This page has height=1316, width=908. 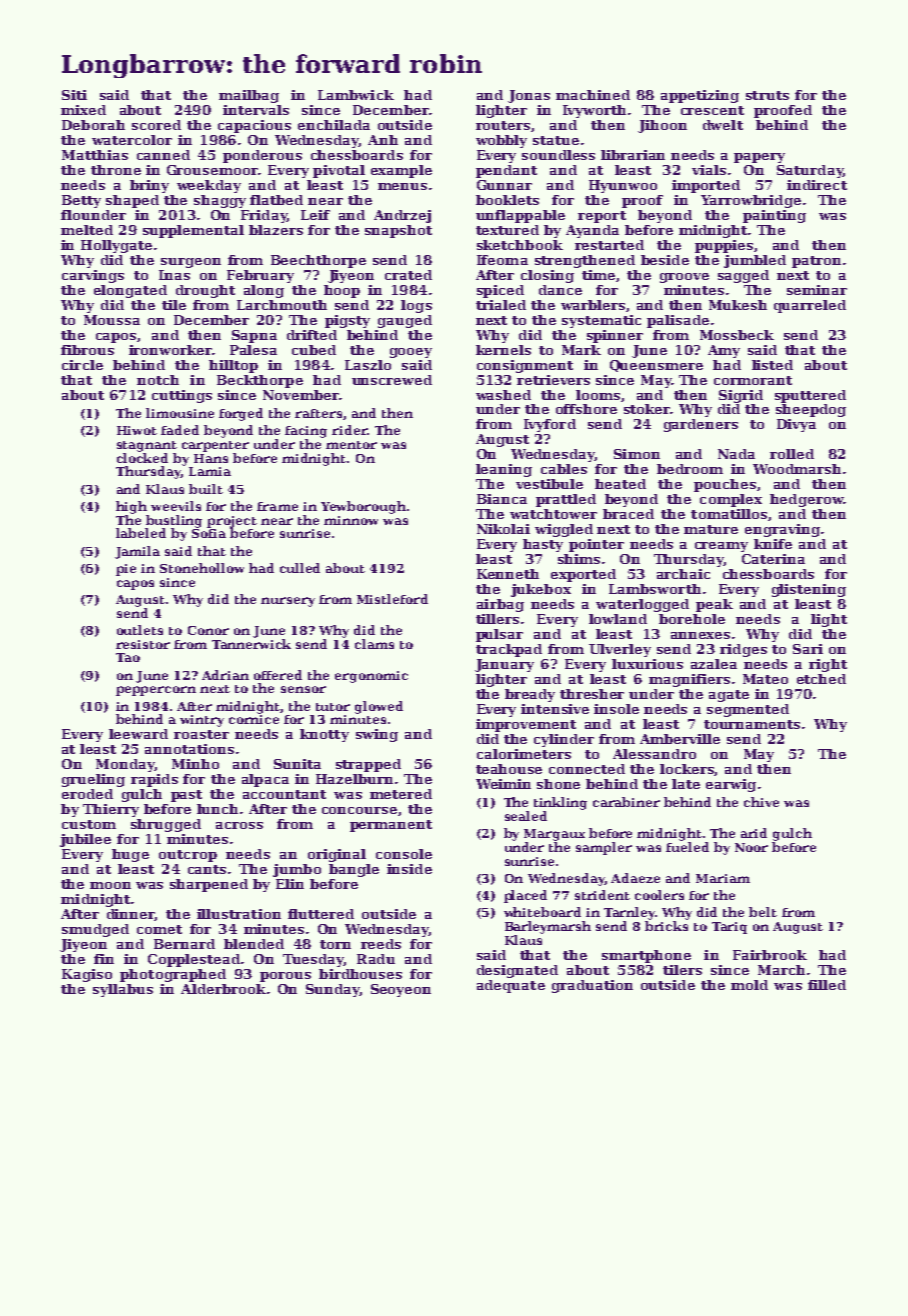 I want to click on Conor, so click(x=208, y=630).
